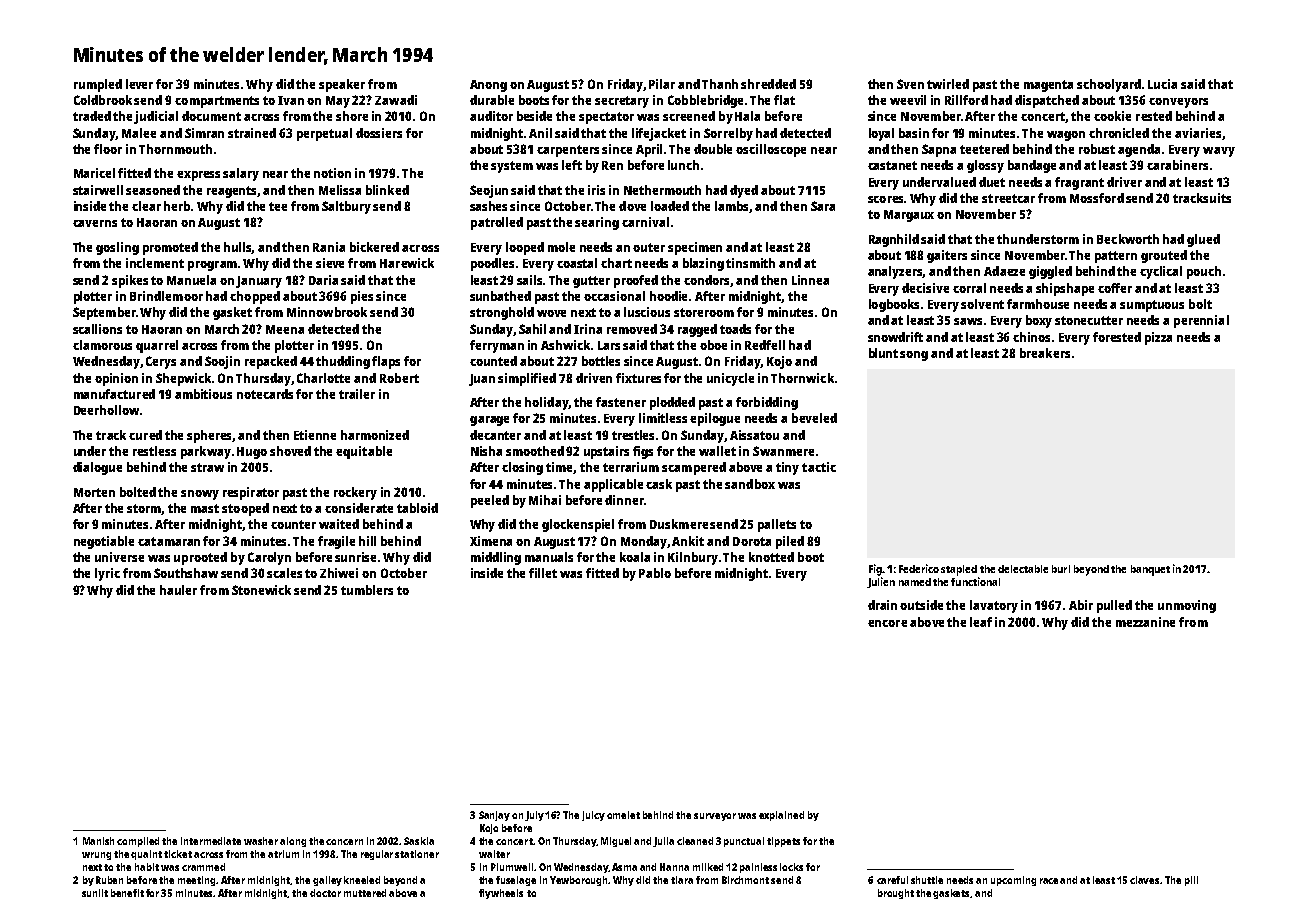  Describe the element at coordinates (1145, 622) in the image. I see `mezzanine` at that location.
